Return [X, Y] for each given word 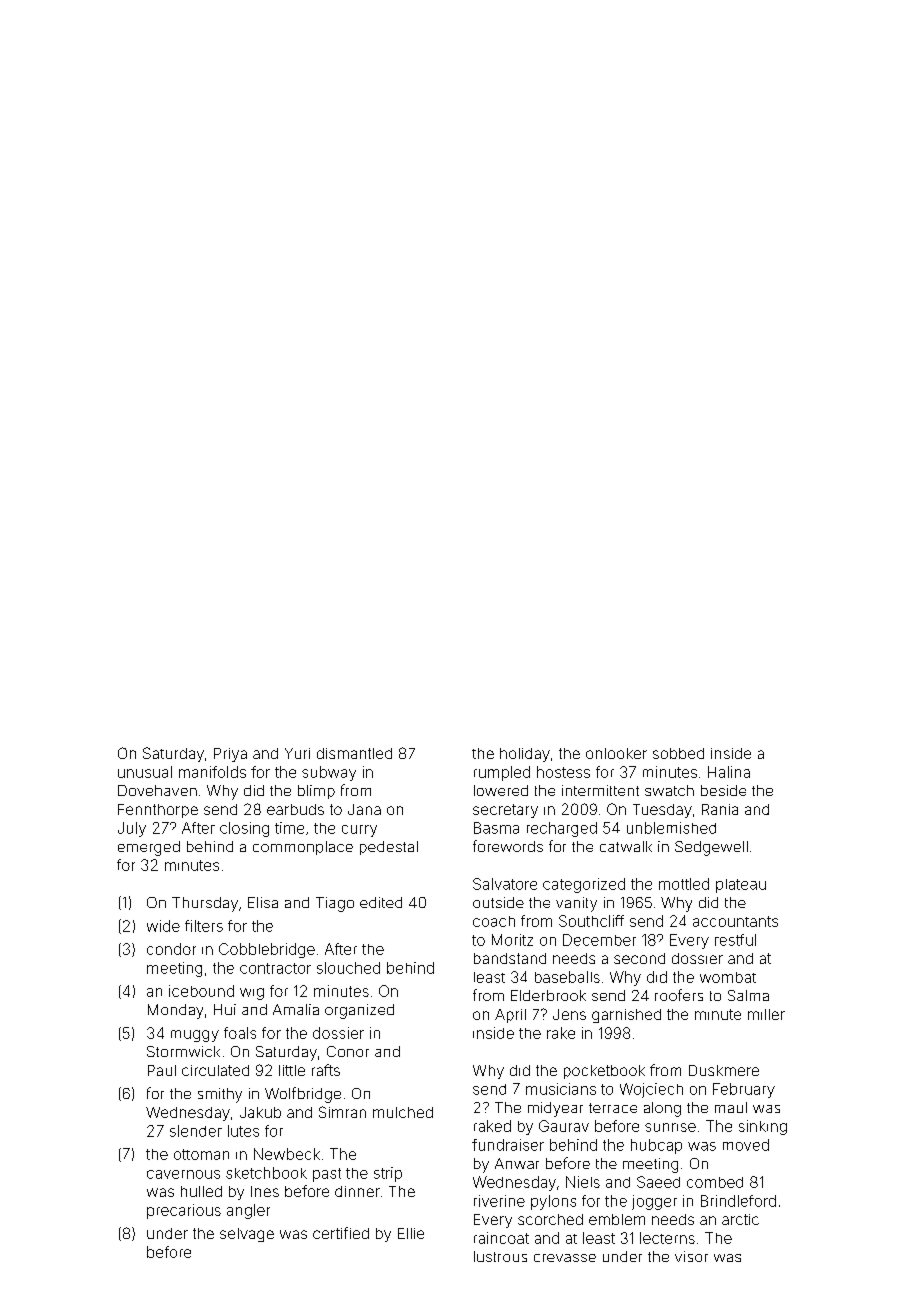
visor [691, 1256]
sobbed [678, 753]
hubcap [656, 1146]
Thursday [205, 904]
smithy [220, 1095]
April [510, 1016]
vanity [576, 904]
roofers [679, 995]
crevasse [565, 1258]
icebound [201, 991]
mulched [403, 1112]
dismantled [354, 753]
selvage [247, 1235]
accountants [735, 921]
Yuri [297, 753]
